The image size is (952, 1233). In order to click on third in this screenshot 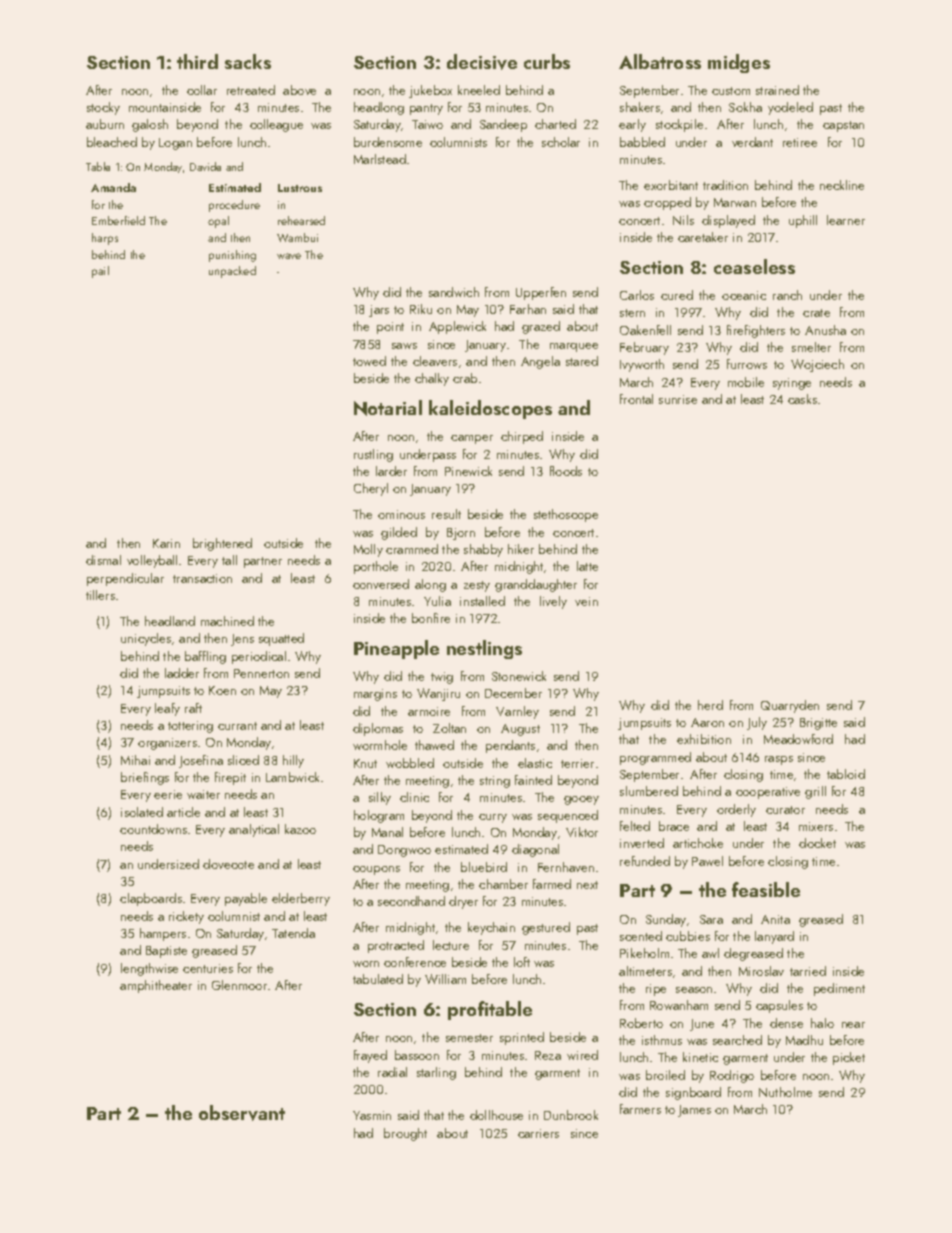, I will do `click(197, 61)`.
